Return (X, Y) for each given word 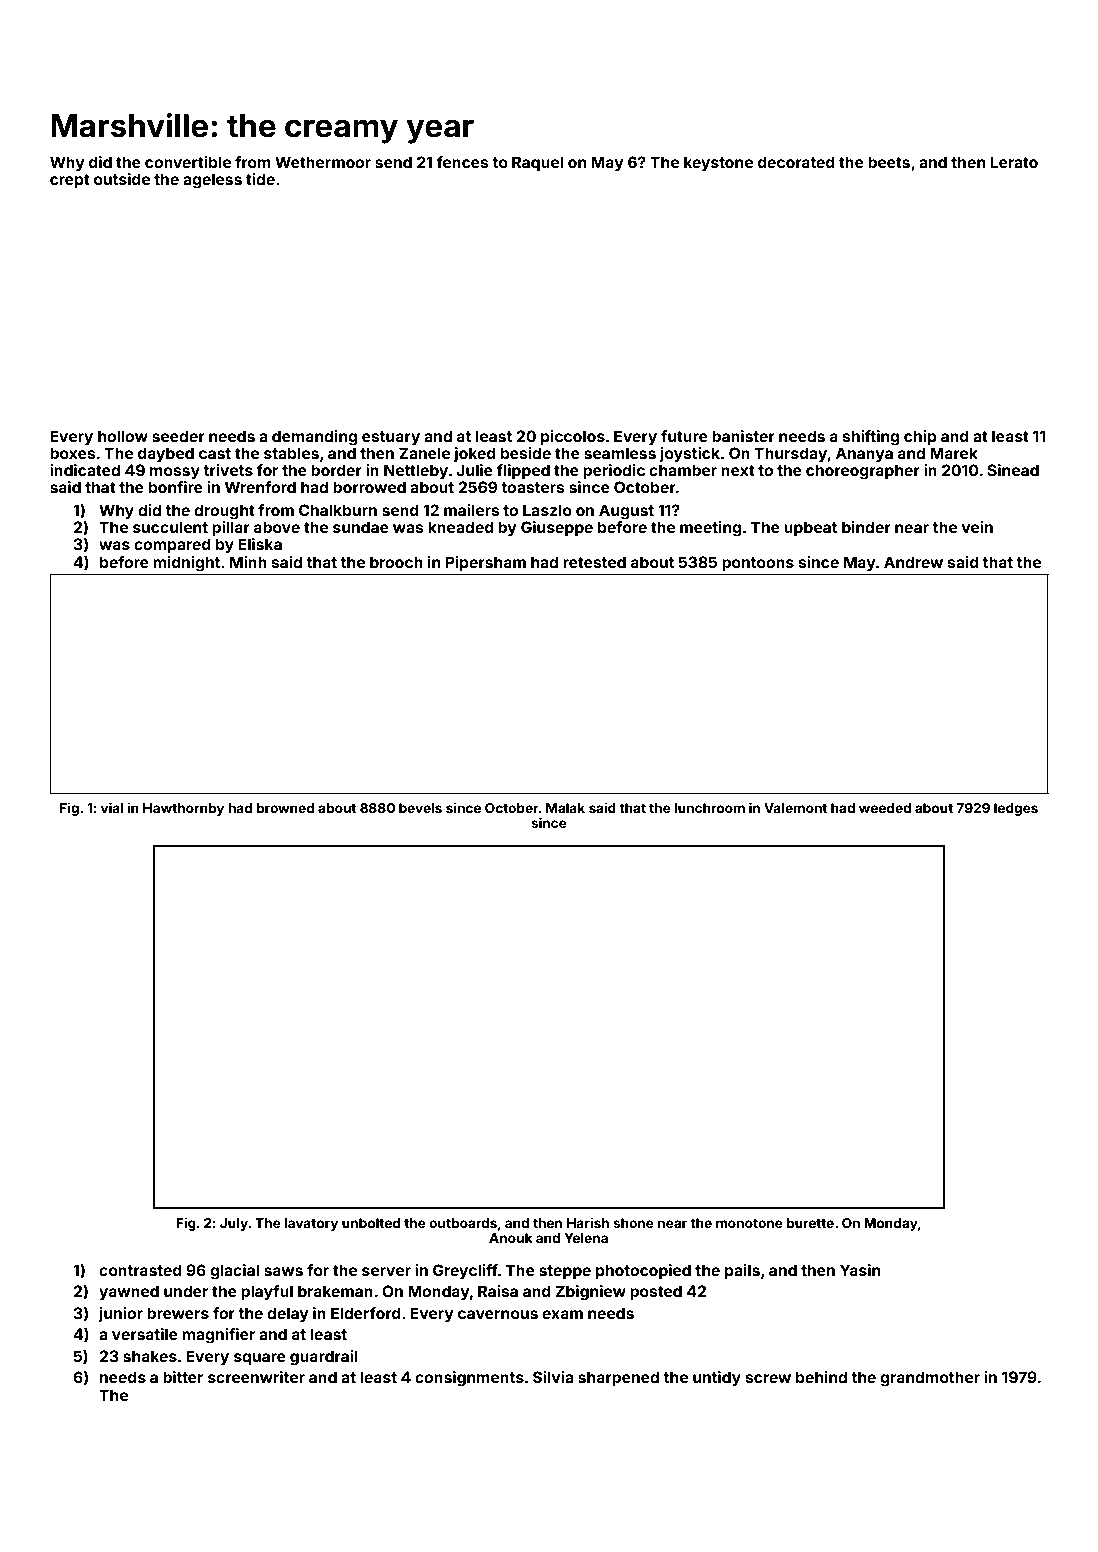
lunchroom (710, 808)
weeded (885, 808)
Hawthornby (183, 809)
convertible (188, 162)
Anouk (511, 1238)
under (186, 1291)
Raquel (537, 163)
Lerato (1014, 162)
